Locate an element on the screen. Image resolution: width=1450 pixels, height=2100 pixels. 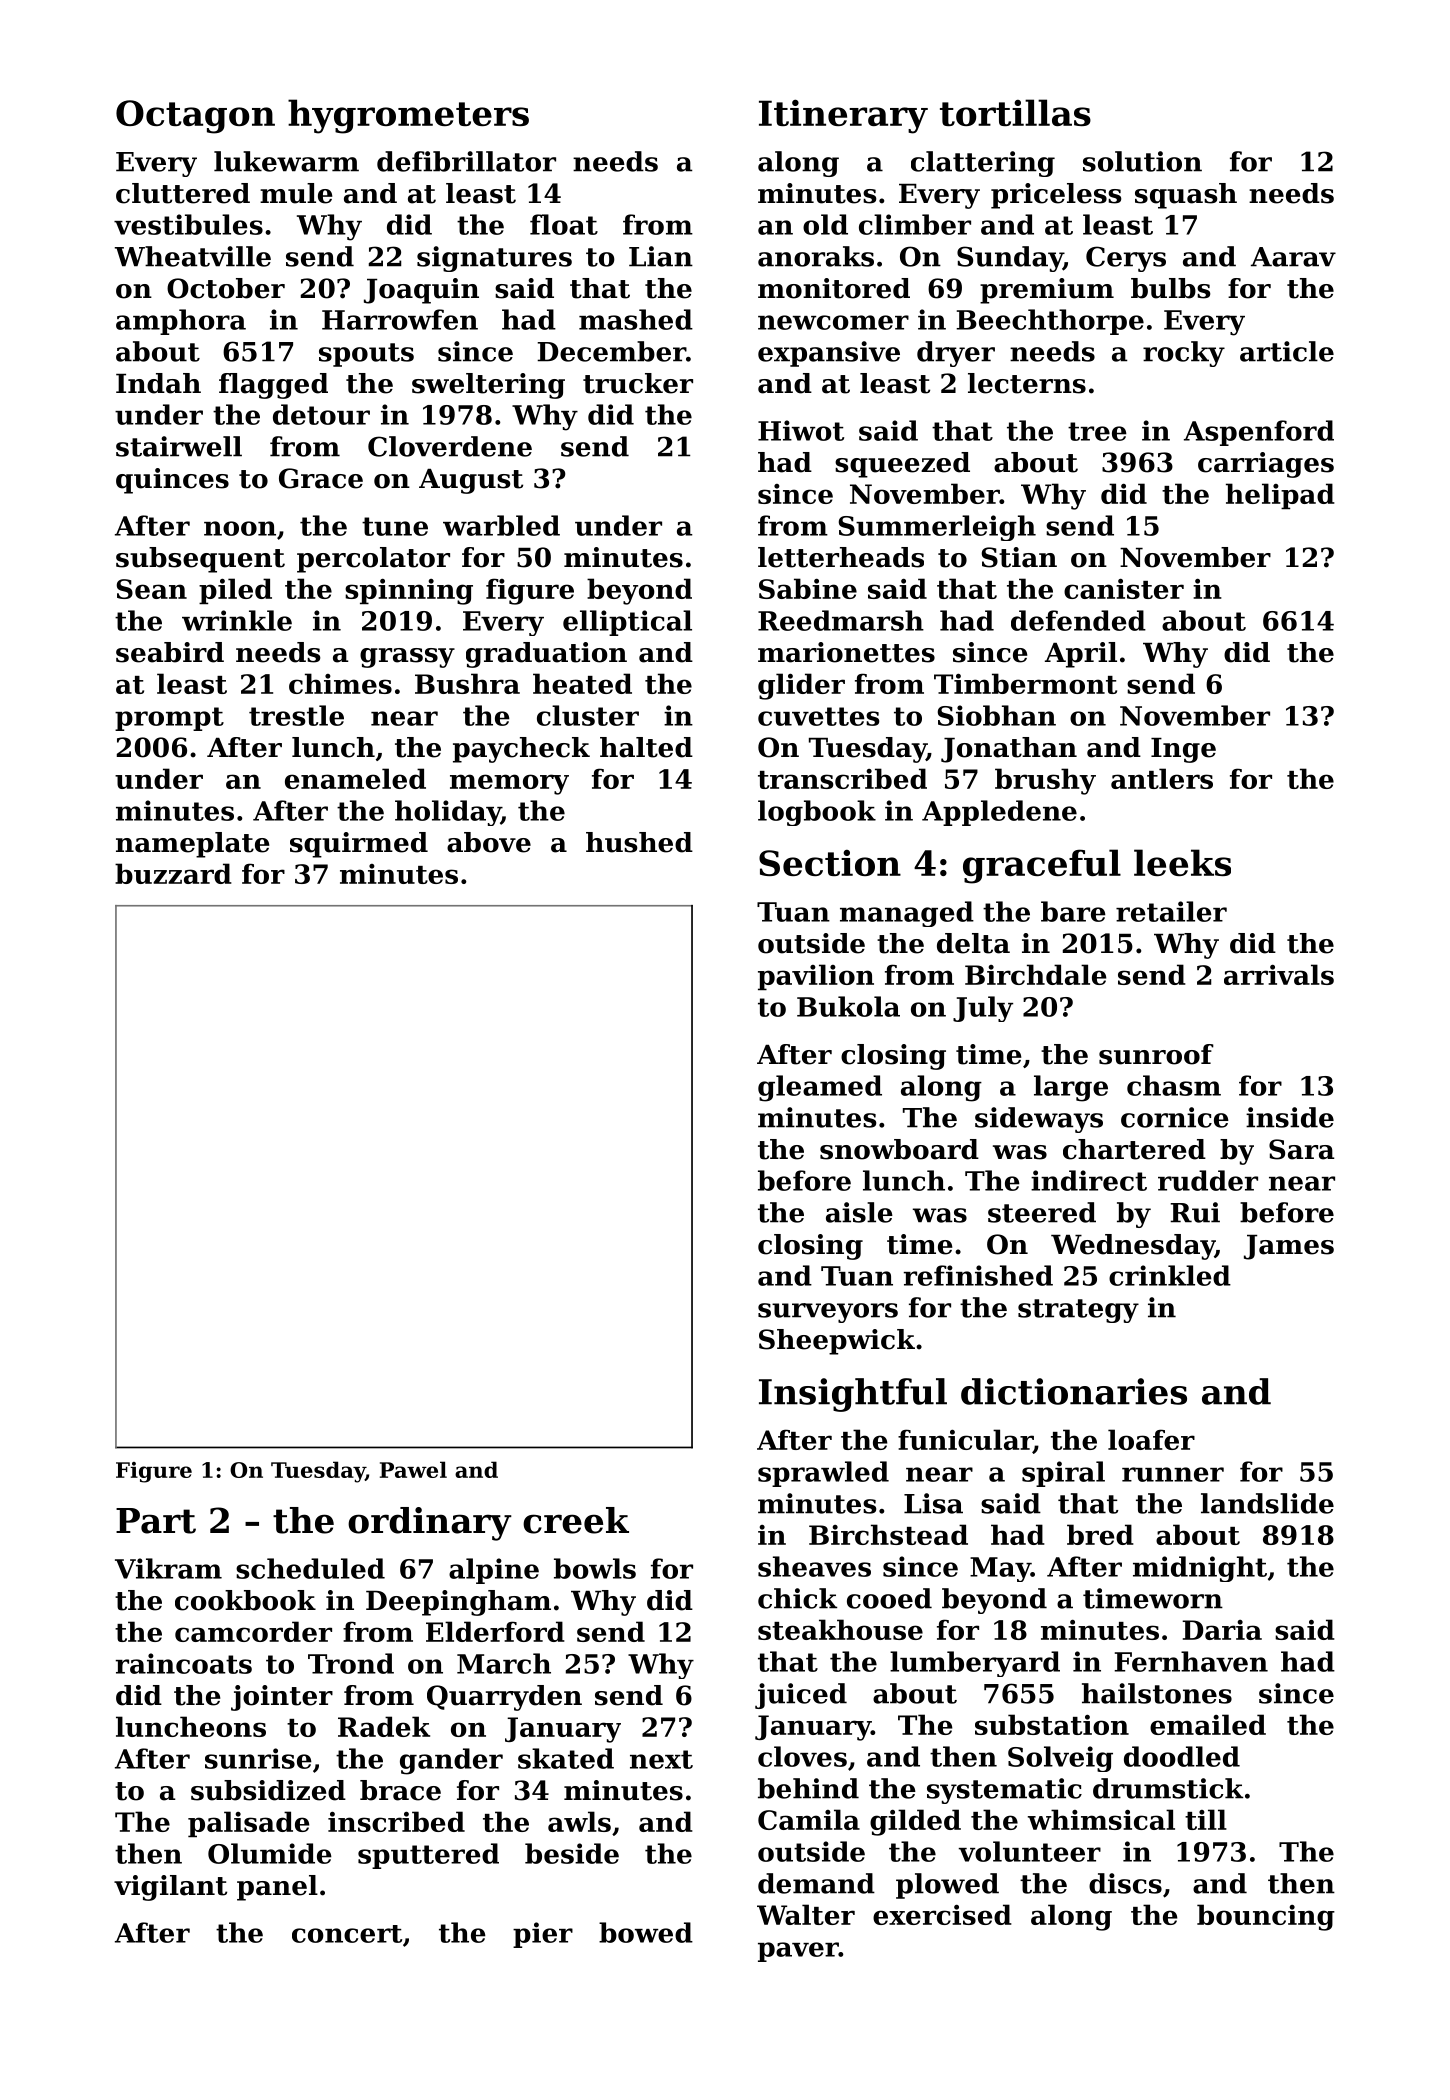
Sheepwick is located at coordinates (837, 1342).
